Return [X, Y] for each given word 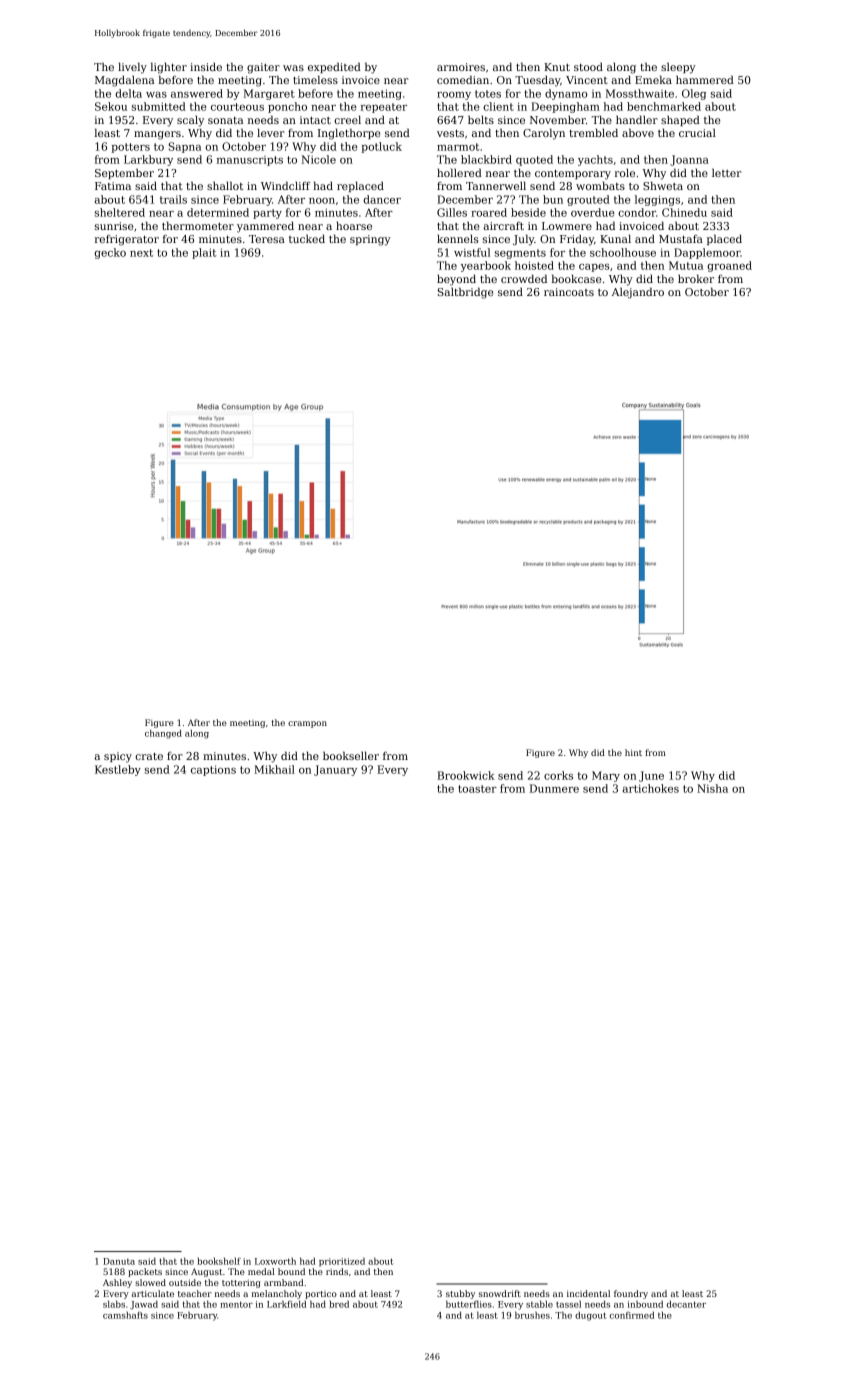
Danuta [119, 1261]
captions [213, 770]
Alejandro [638, 293]
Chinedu [684, 212]
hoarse [354, 225]
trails [173, 199]
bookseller [351, 755]
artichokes [650, 788]
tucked [307, 238]
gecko [110, 253]
